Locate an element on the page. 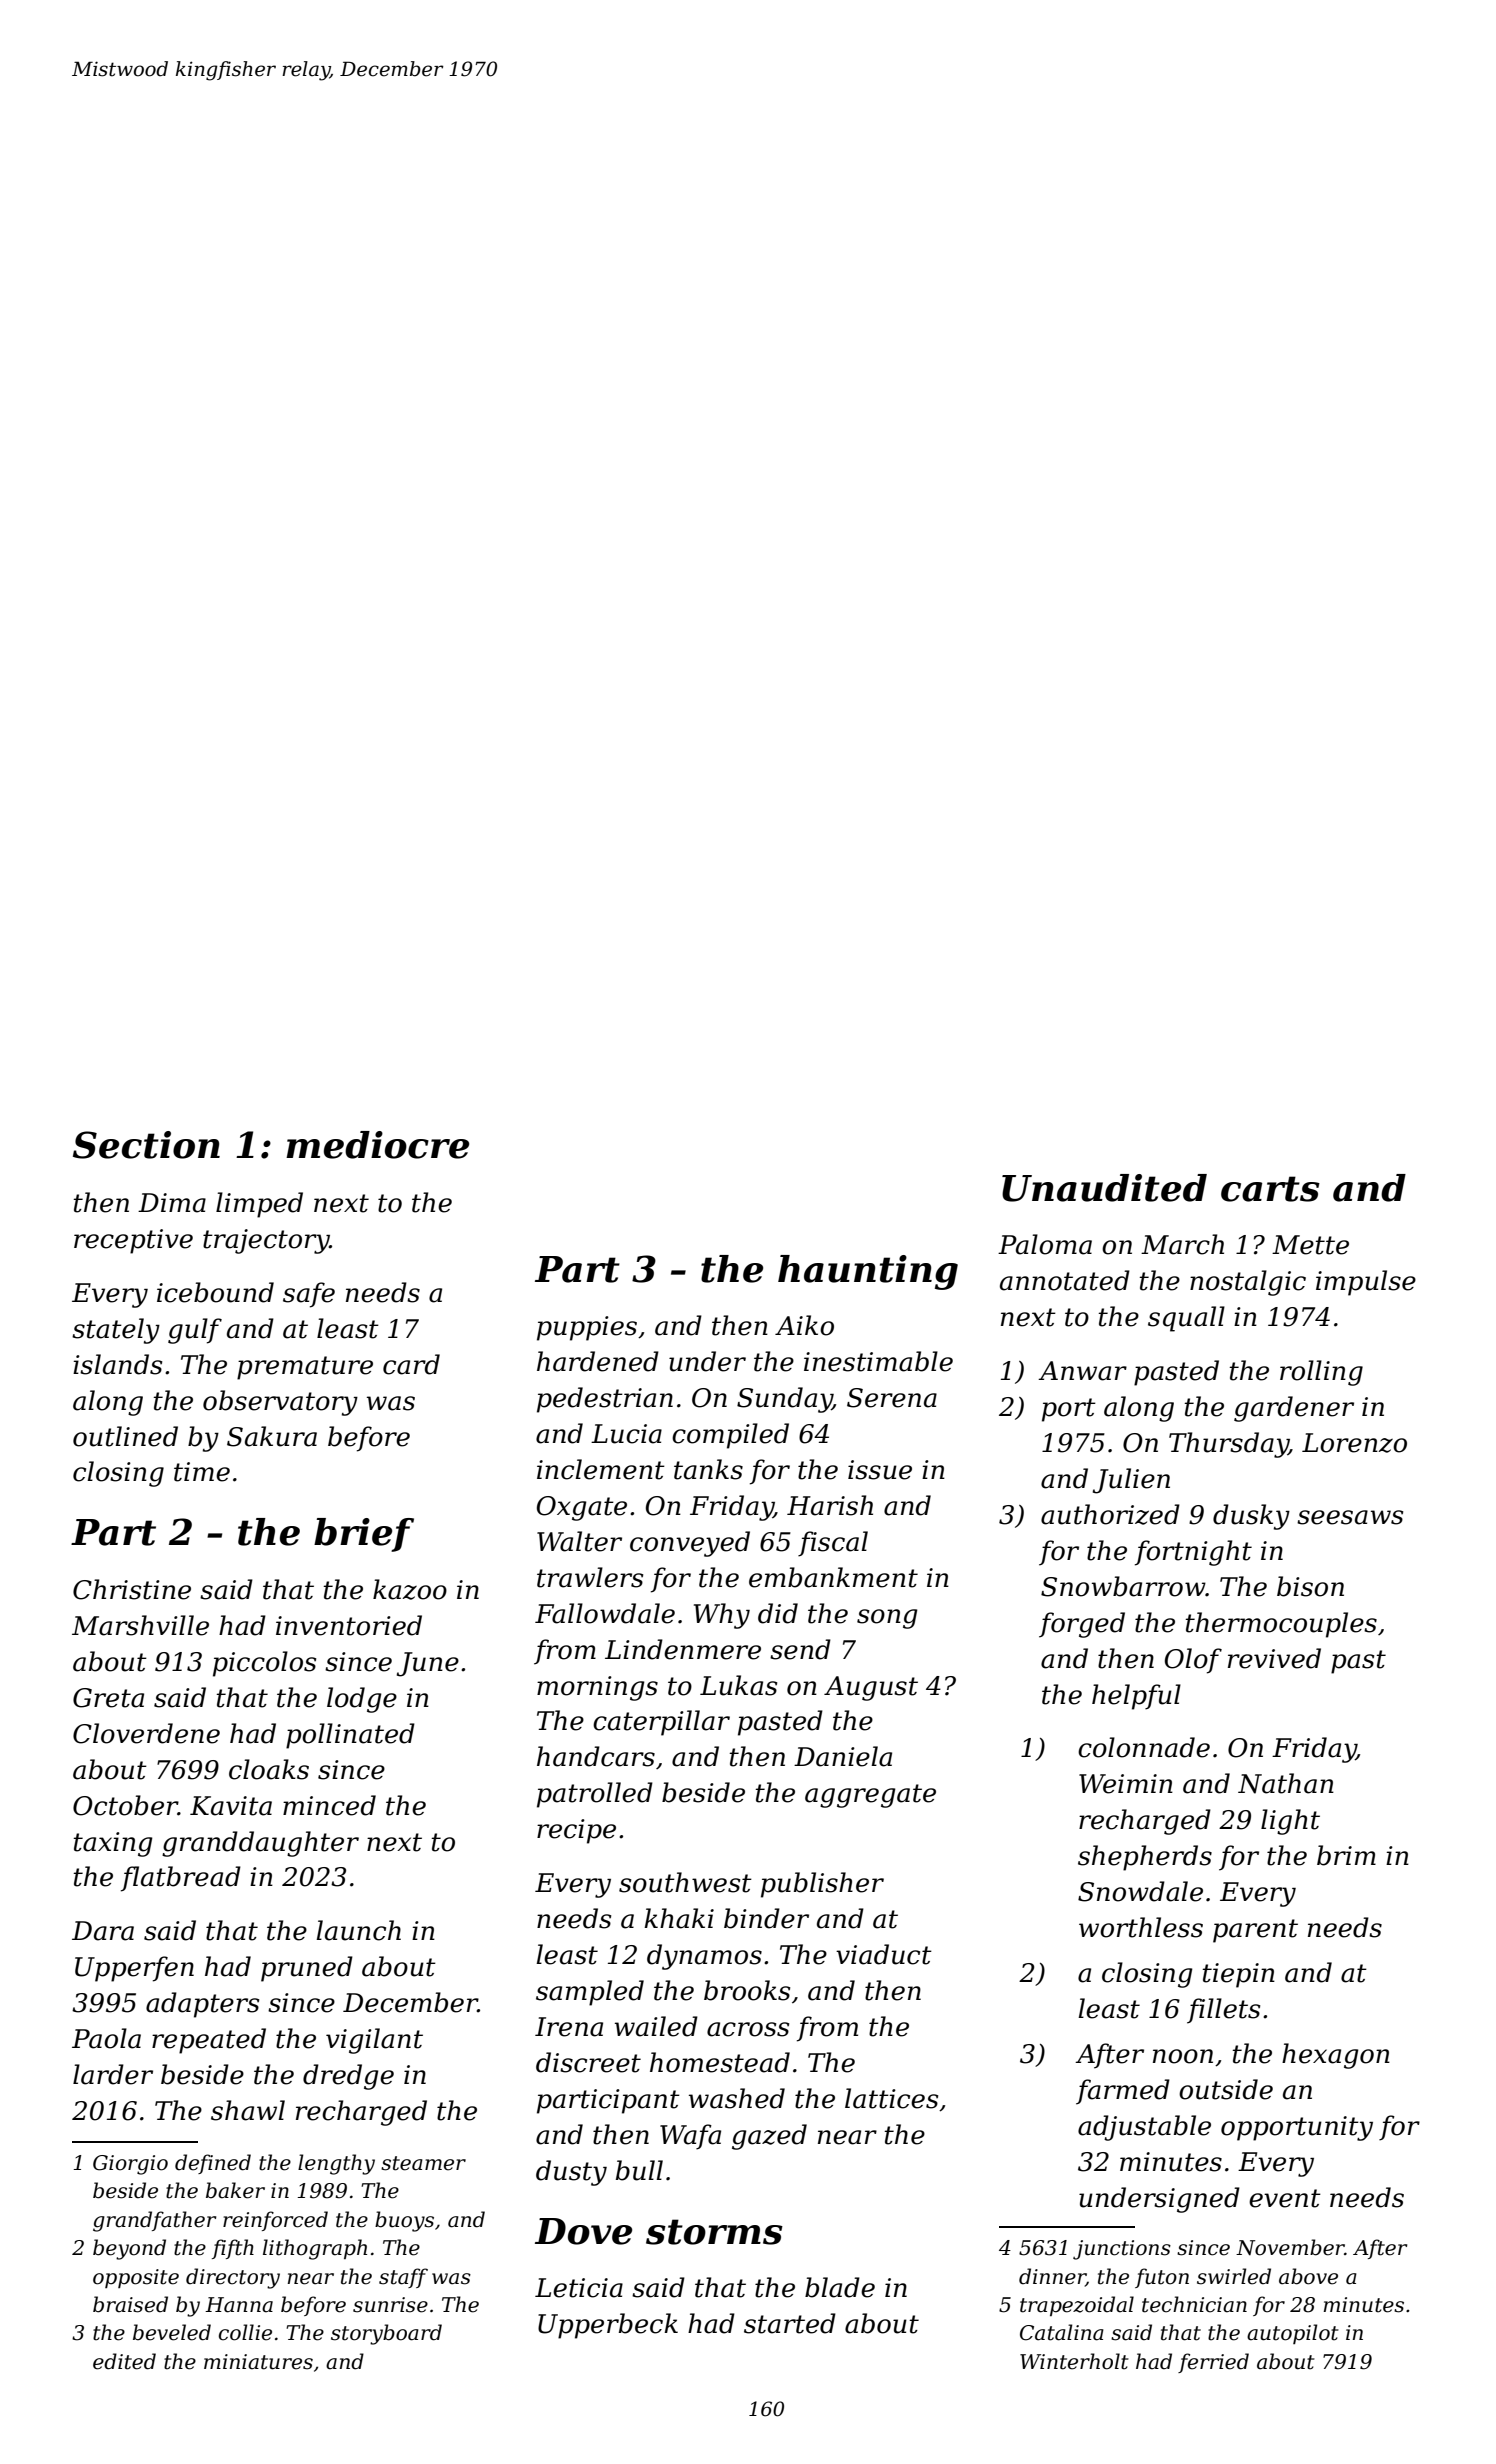  song is located at coordinates (887, 1619).
